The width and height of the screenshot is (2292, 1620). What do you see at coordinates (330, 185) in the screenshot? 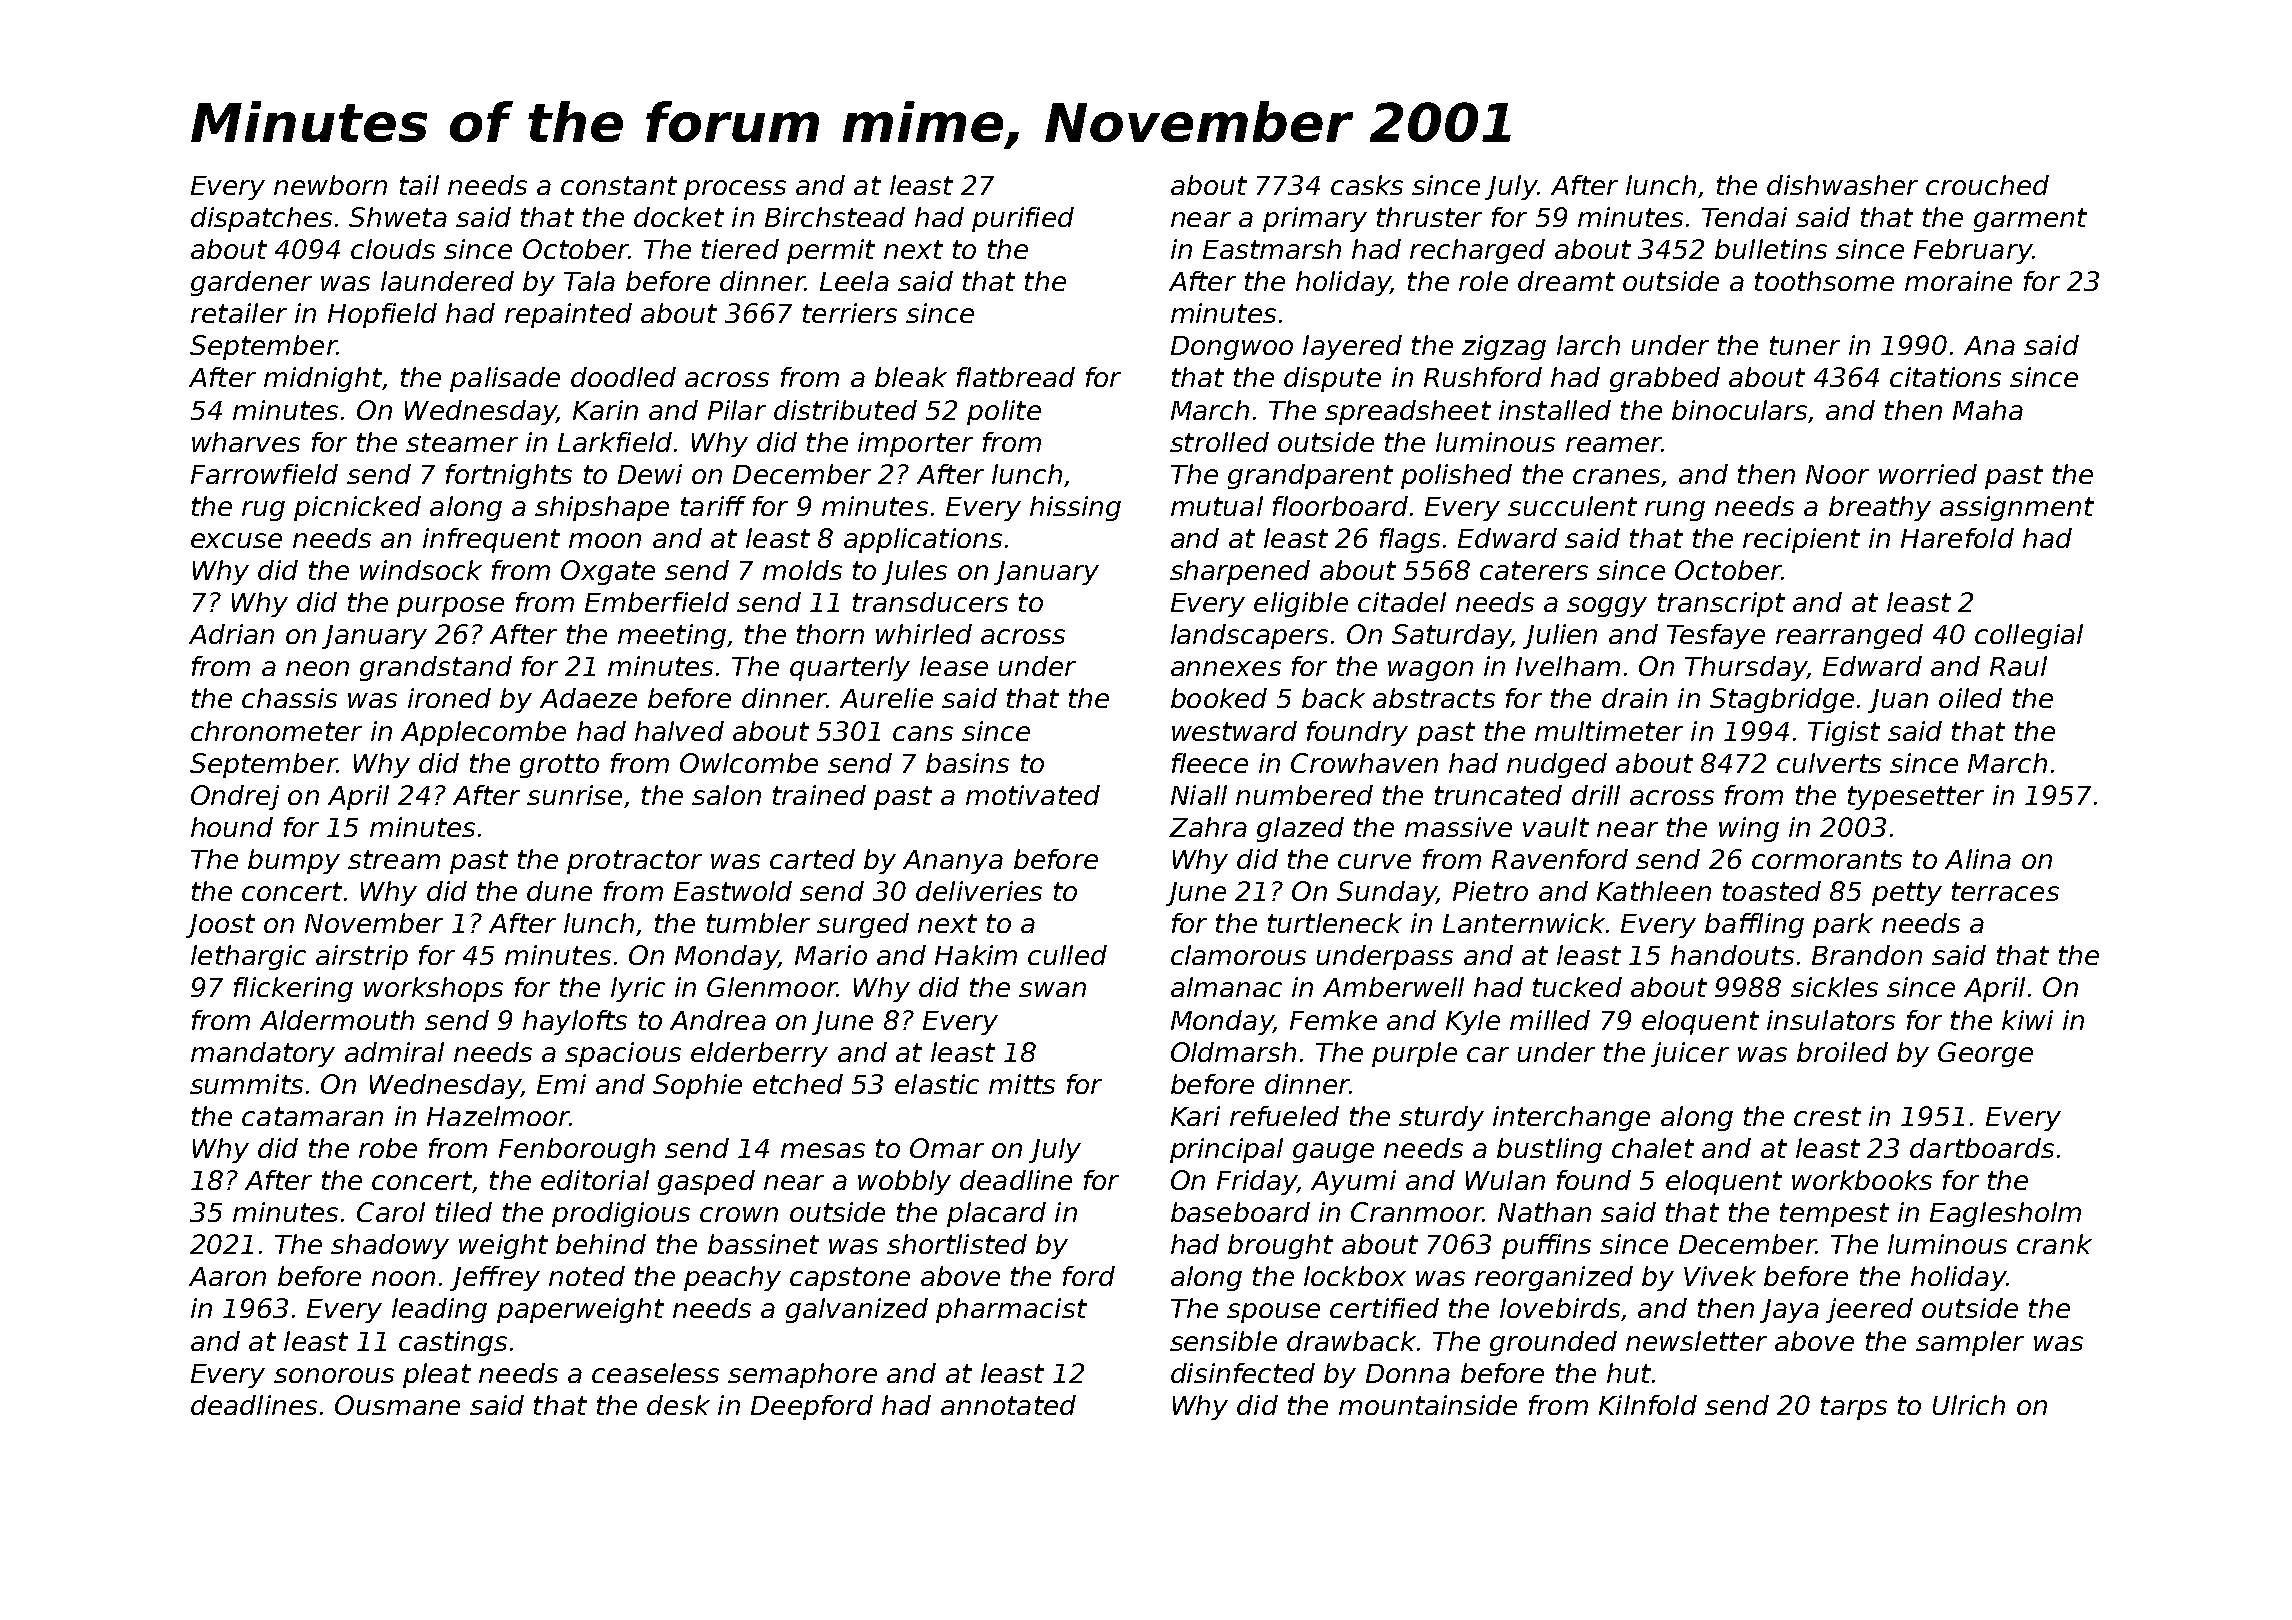
I see `newborn` at bounding box center [330, 185].
